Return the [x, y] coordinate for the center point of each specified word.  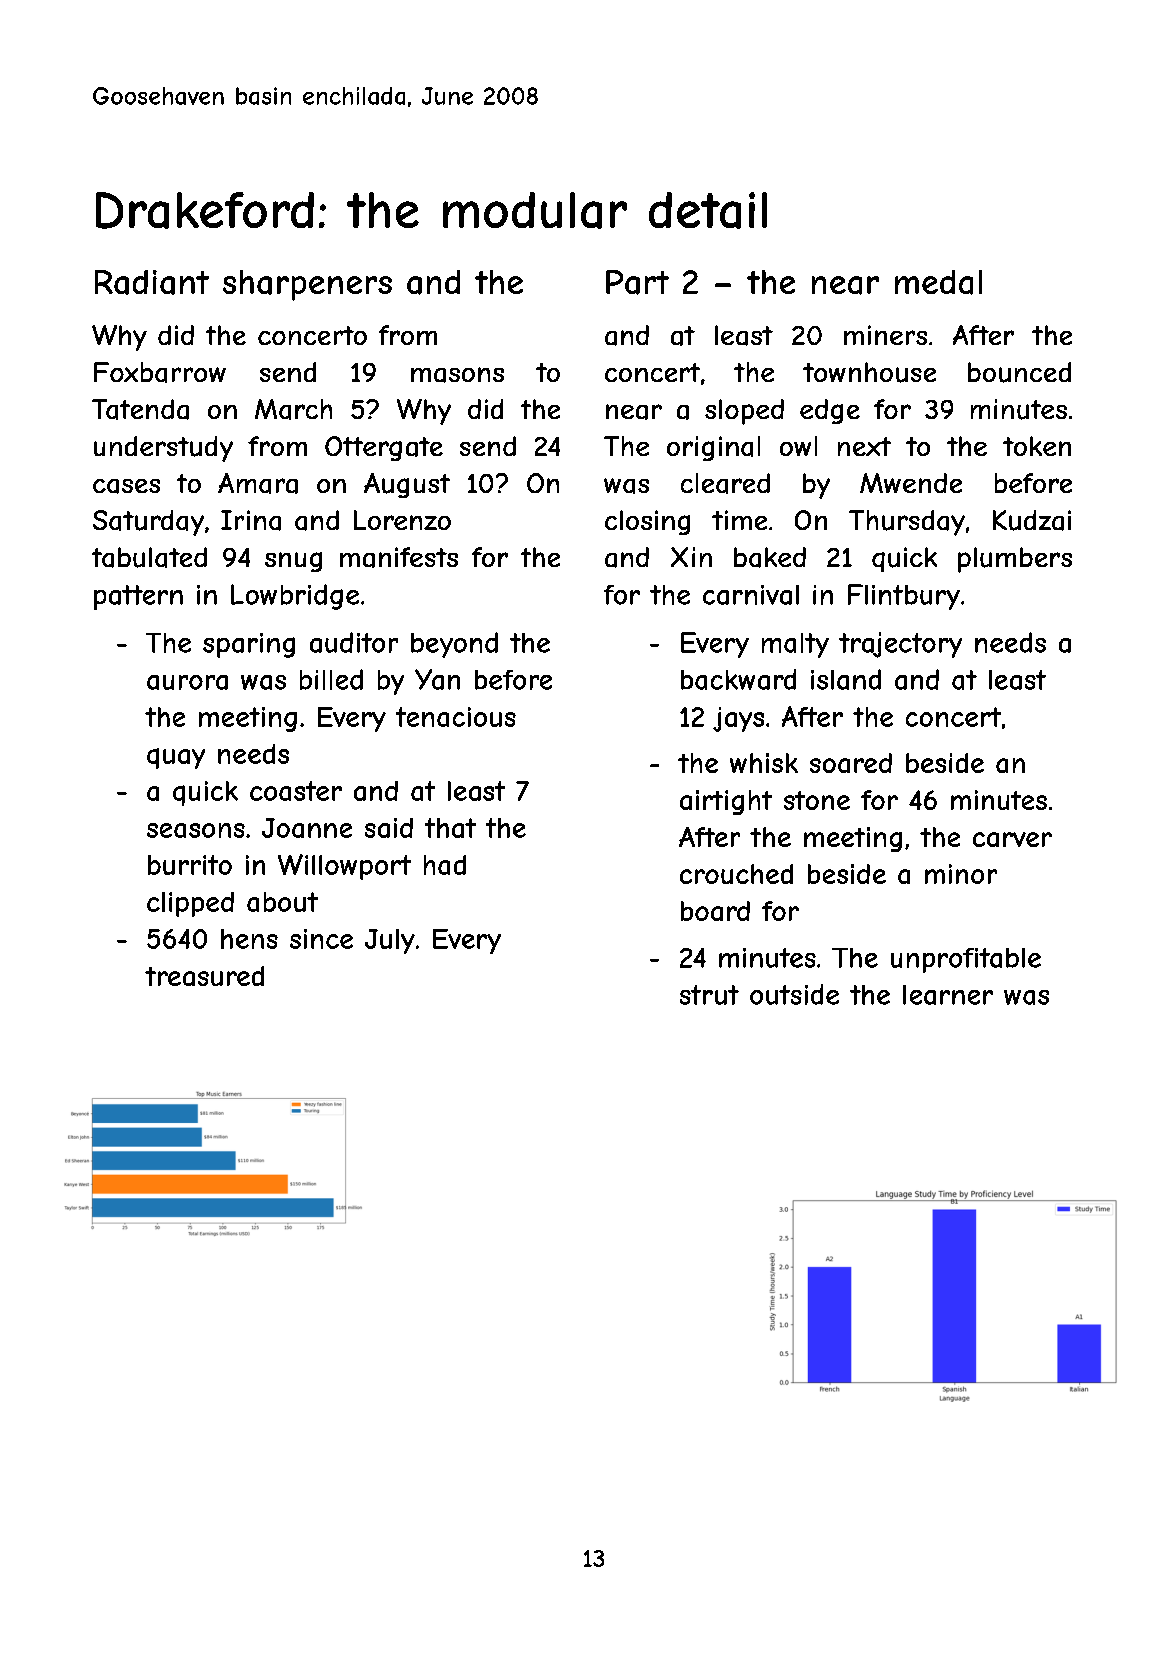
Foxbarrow [160, 372]
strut [709, 995]
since [321, 939]
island [846, 679]
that [450, 828]
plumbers [1015, 560]
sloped [744, 412]
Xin [691, 557]
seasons [196, 830]
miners [885, 335]
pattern [138, 597]
